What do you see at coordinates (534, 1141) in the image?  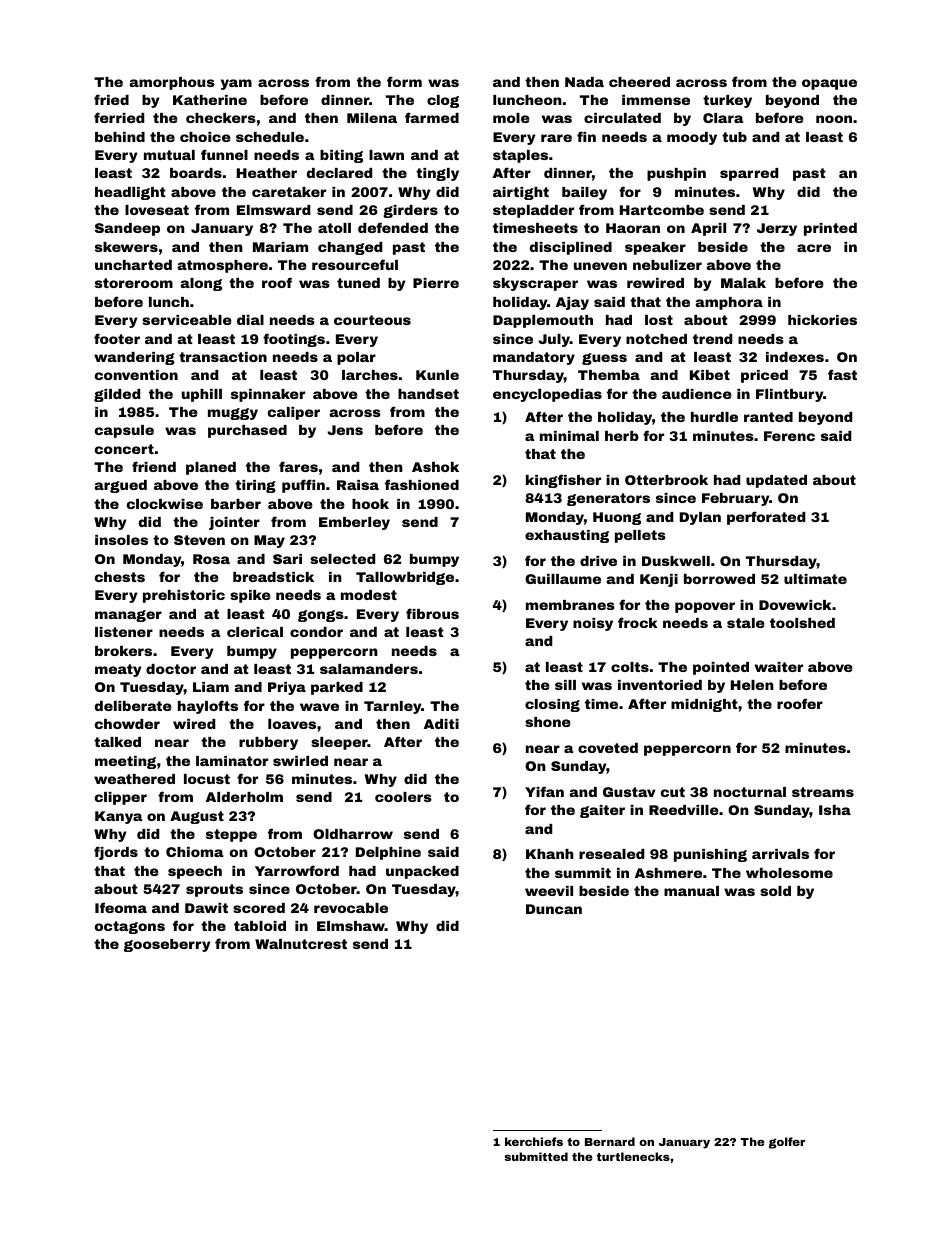 I see `kerchiefs` at bounding box center [534, 1141].
